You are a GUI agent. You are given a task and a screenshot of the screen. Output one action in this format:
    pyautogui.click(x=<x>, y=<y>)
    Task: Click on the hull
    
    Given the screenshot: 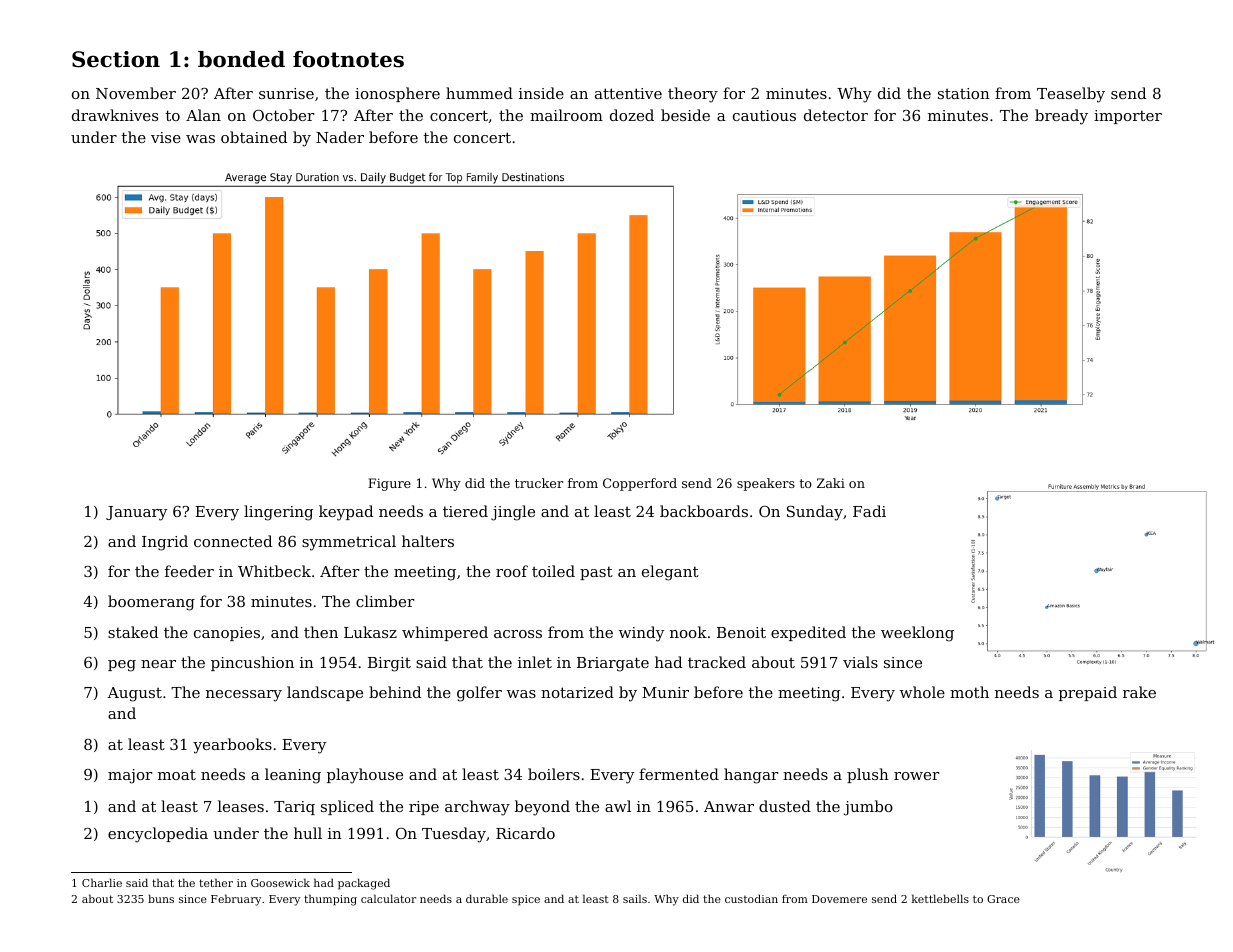 What is the action you would take?
    pyautogui.click(x=308, y=833)
